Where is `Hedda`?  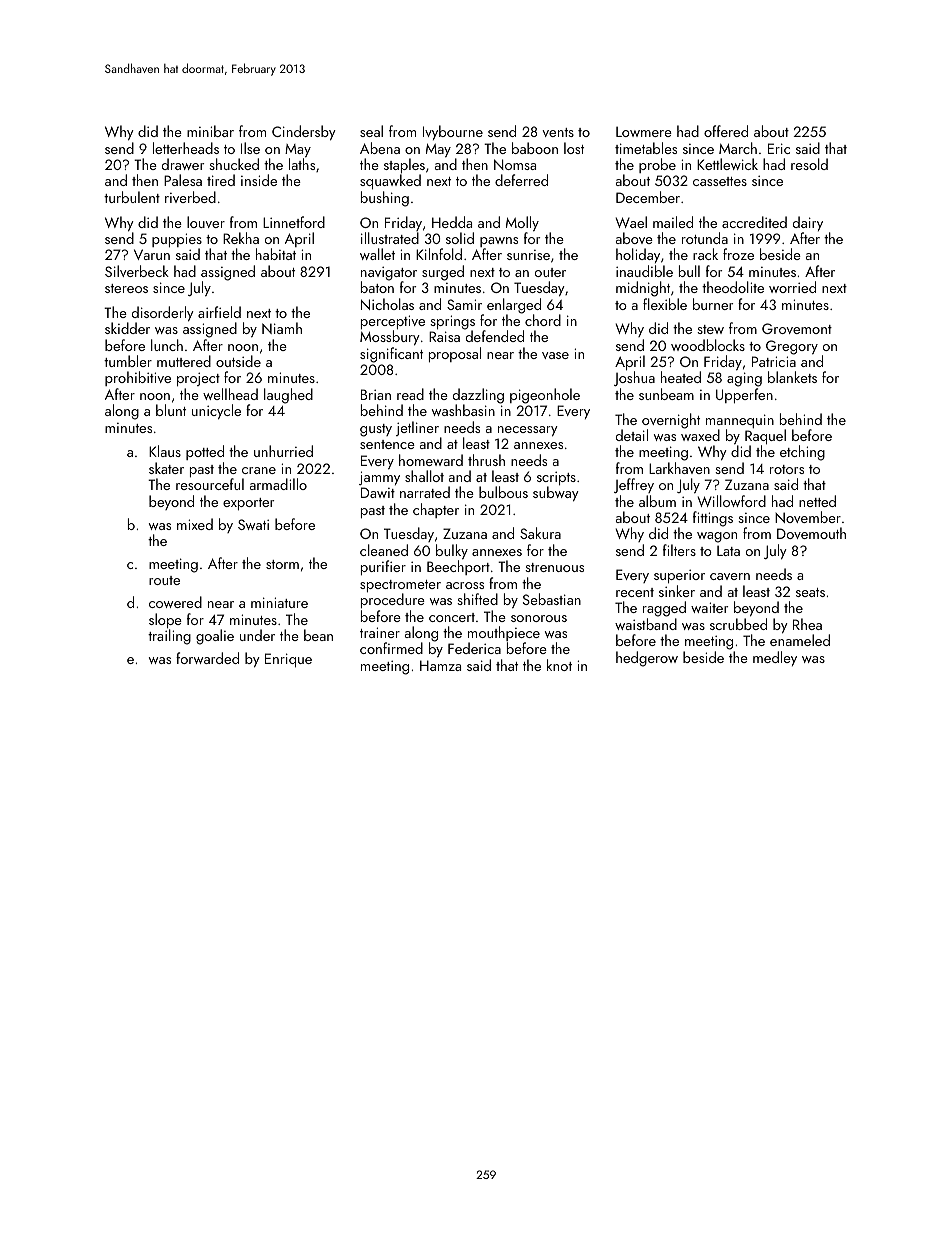
Hedda is located at coordinates (452, 222).
